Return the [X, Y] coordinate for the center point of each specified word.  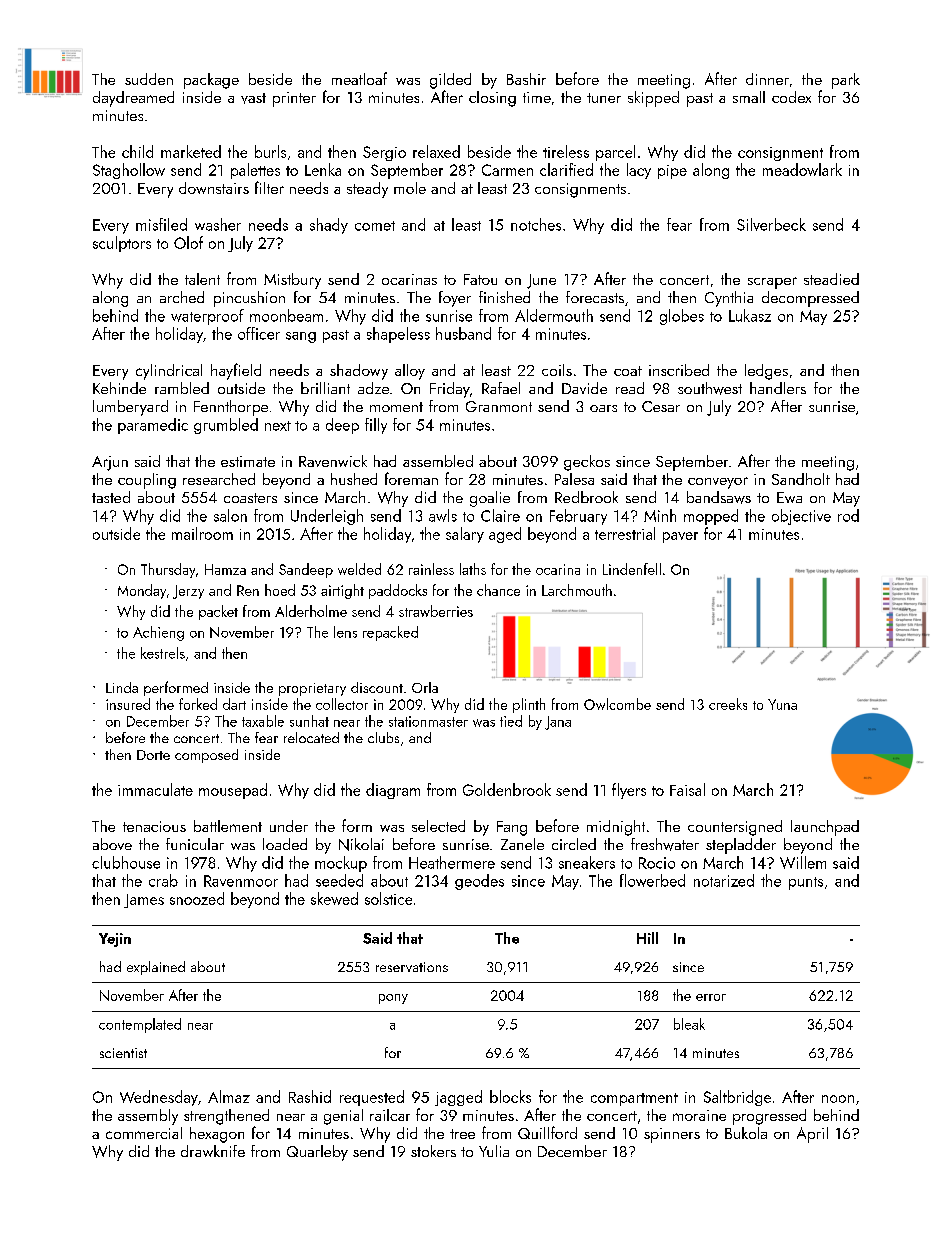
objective [801, 517]
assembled [438, 461]
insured [128, 704]
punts [806, 883]
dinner [767, 79]
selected [438, 826]
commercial [144, 1133]
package [211, 81]
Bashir [526, 79]
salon [230, 515]
